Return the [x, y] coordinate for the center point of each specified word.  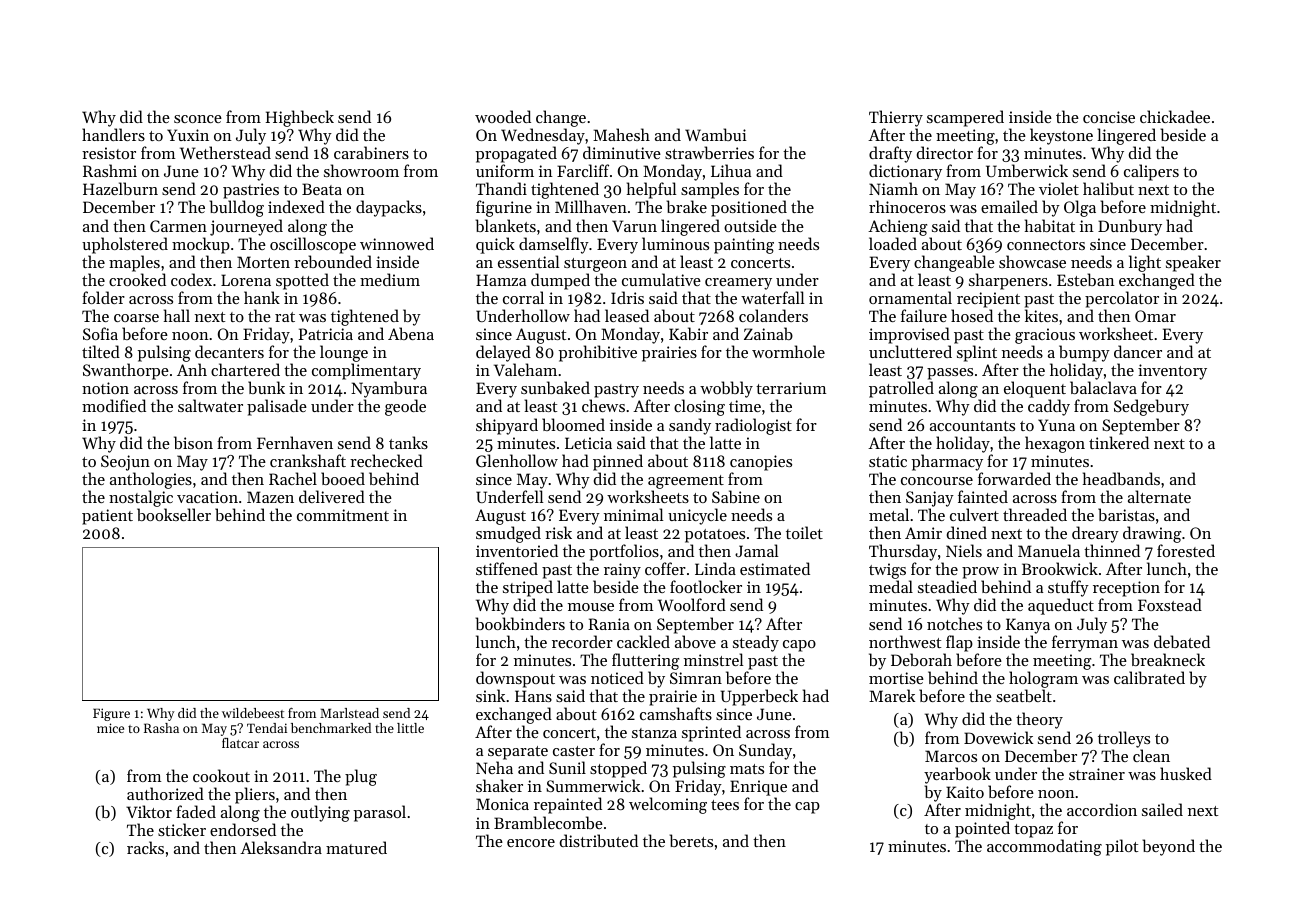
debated [1182, 641]
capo [799, 646]
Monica [502, 804]
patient [107, 517]
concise [1109, 117]
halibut [1108, 188]
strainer [1097, 774]
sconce [198, 119]
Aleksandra [281, 847]
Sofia [100, 333]
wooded [503, 116]
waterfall [772, 297]
